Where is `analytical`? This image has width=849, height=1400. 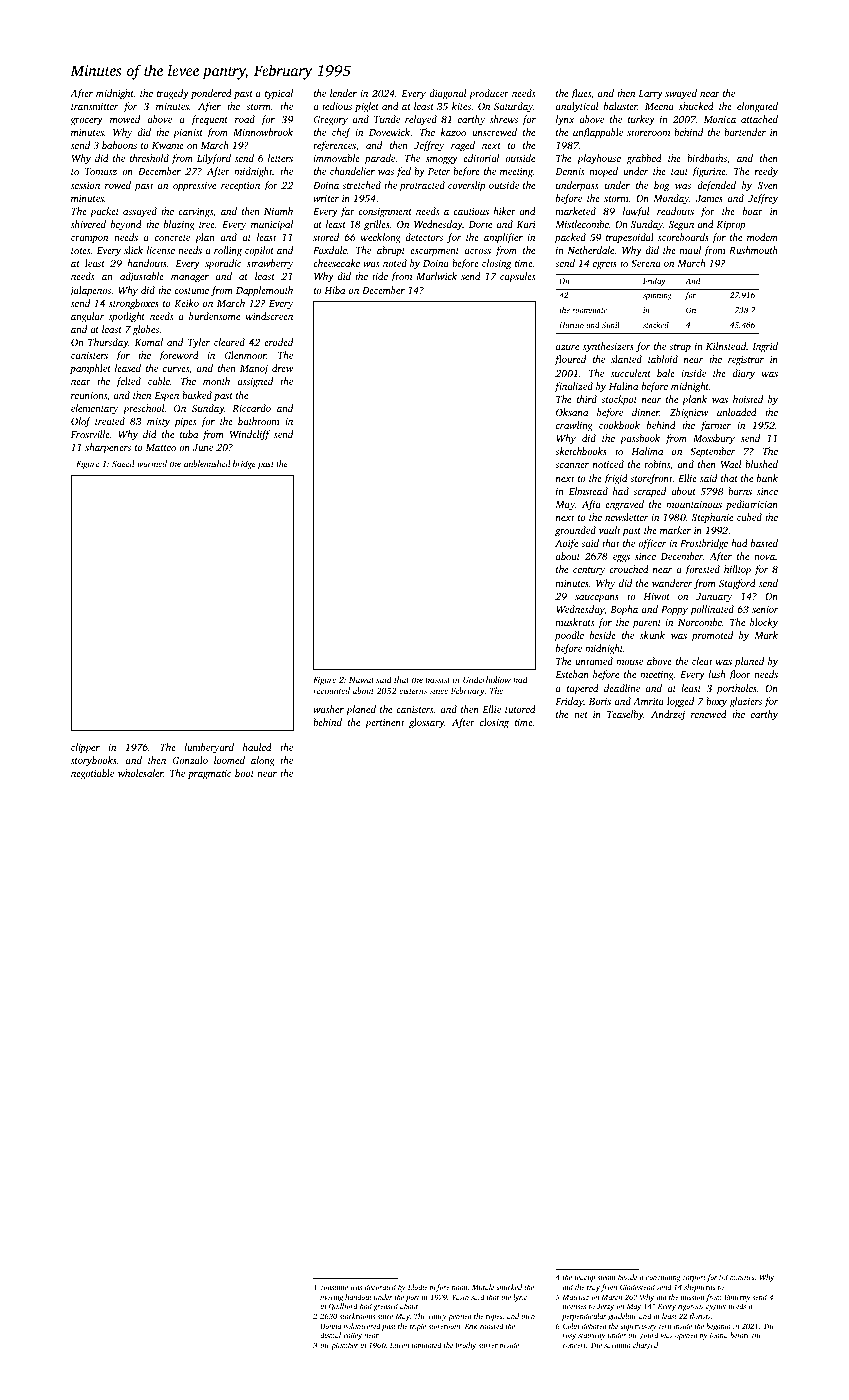 analytical is located at coordinates (577, 107).
